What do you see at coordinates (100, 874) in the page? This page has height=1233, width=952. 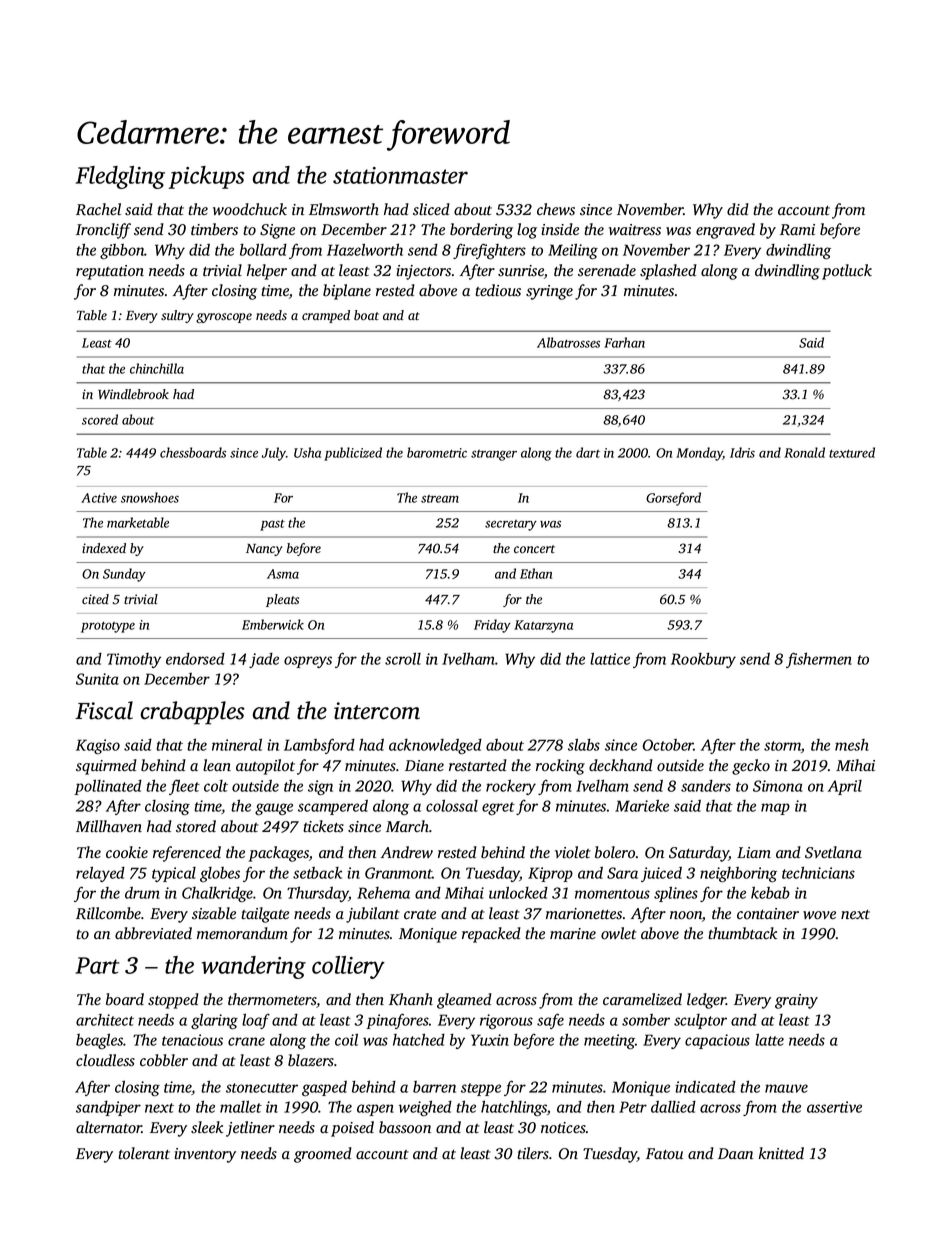 I see `relayed` at bounding box center [100, 874].
